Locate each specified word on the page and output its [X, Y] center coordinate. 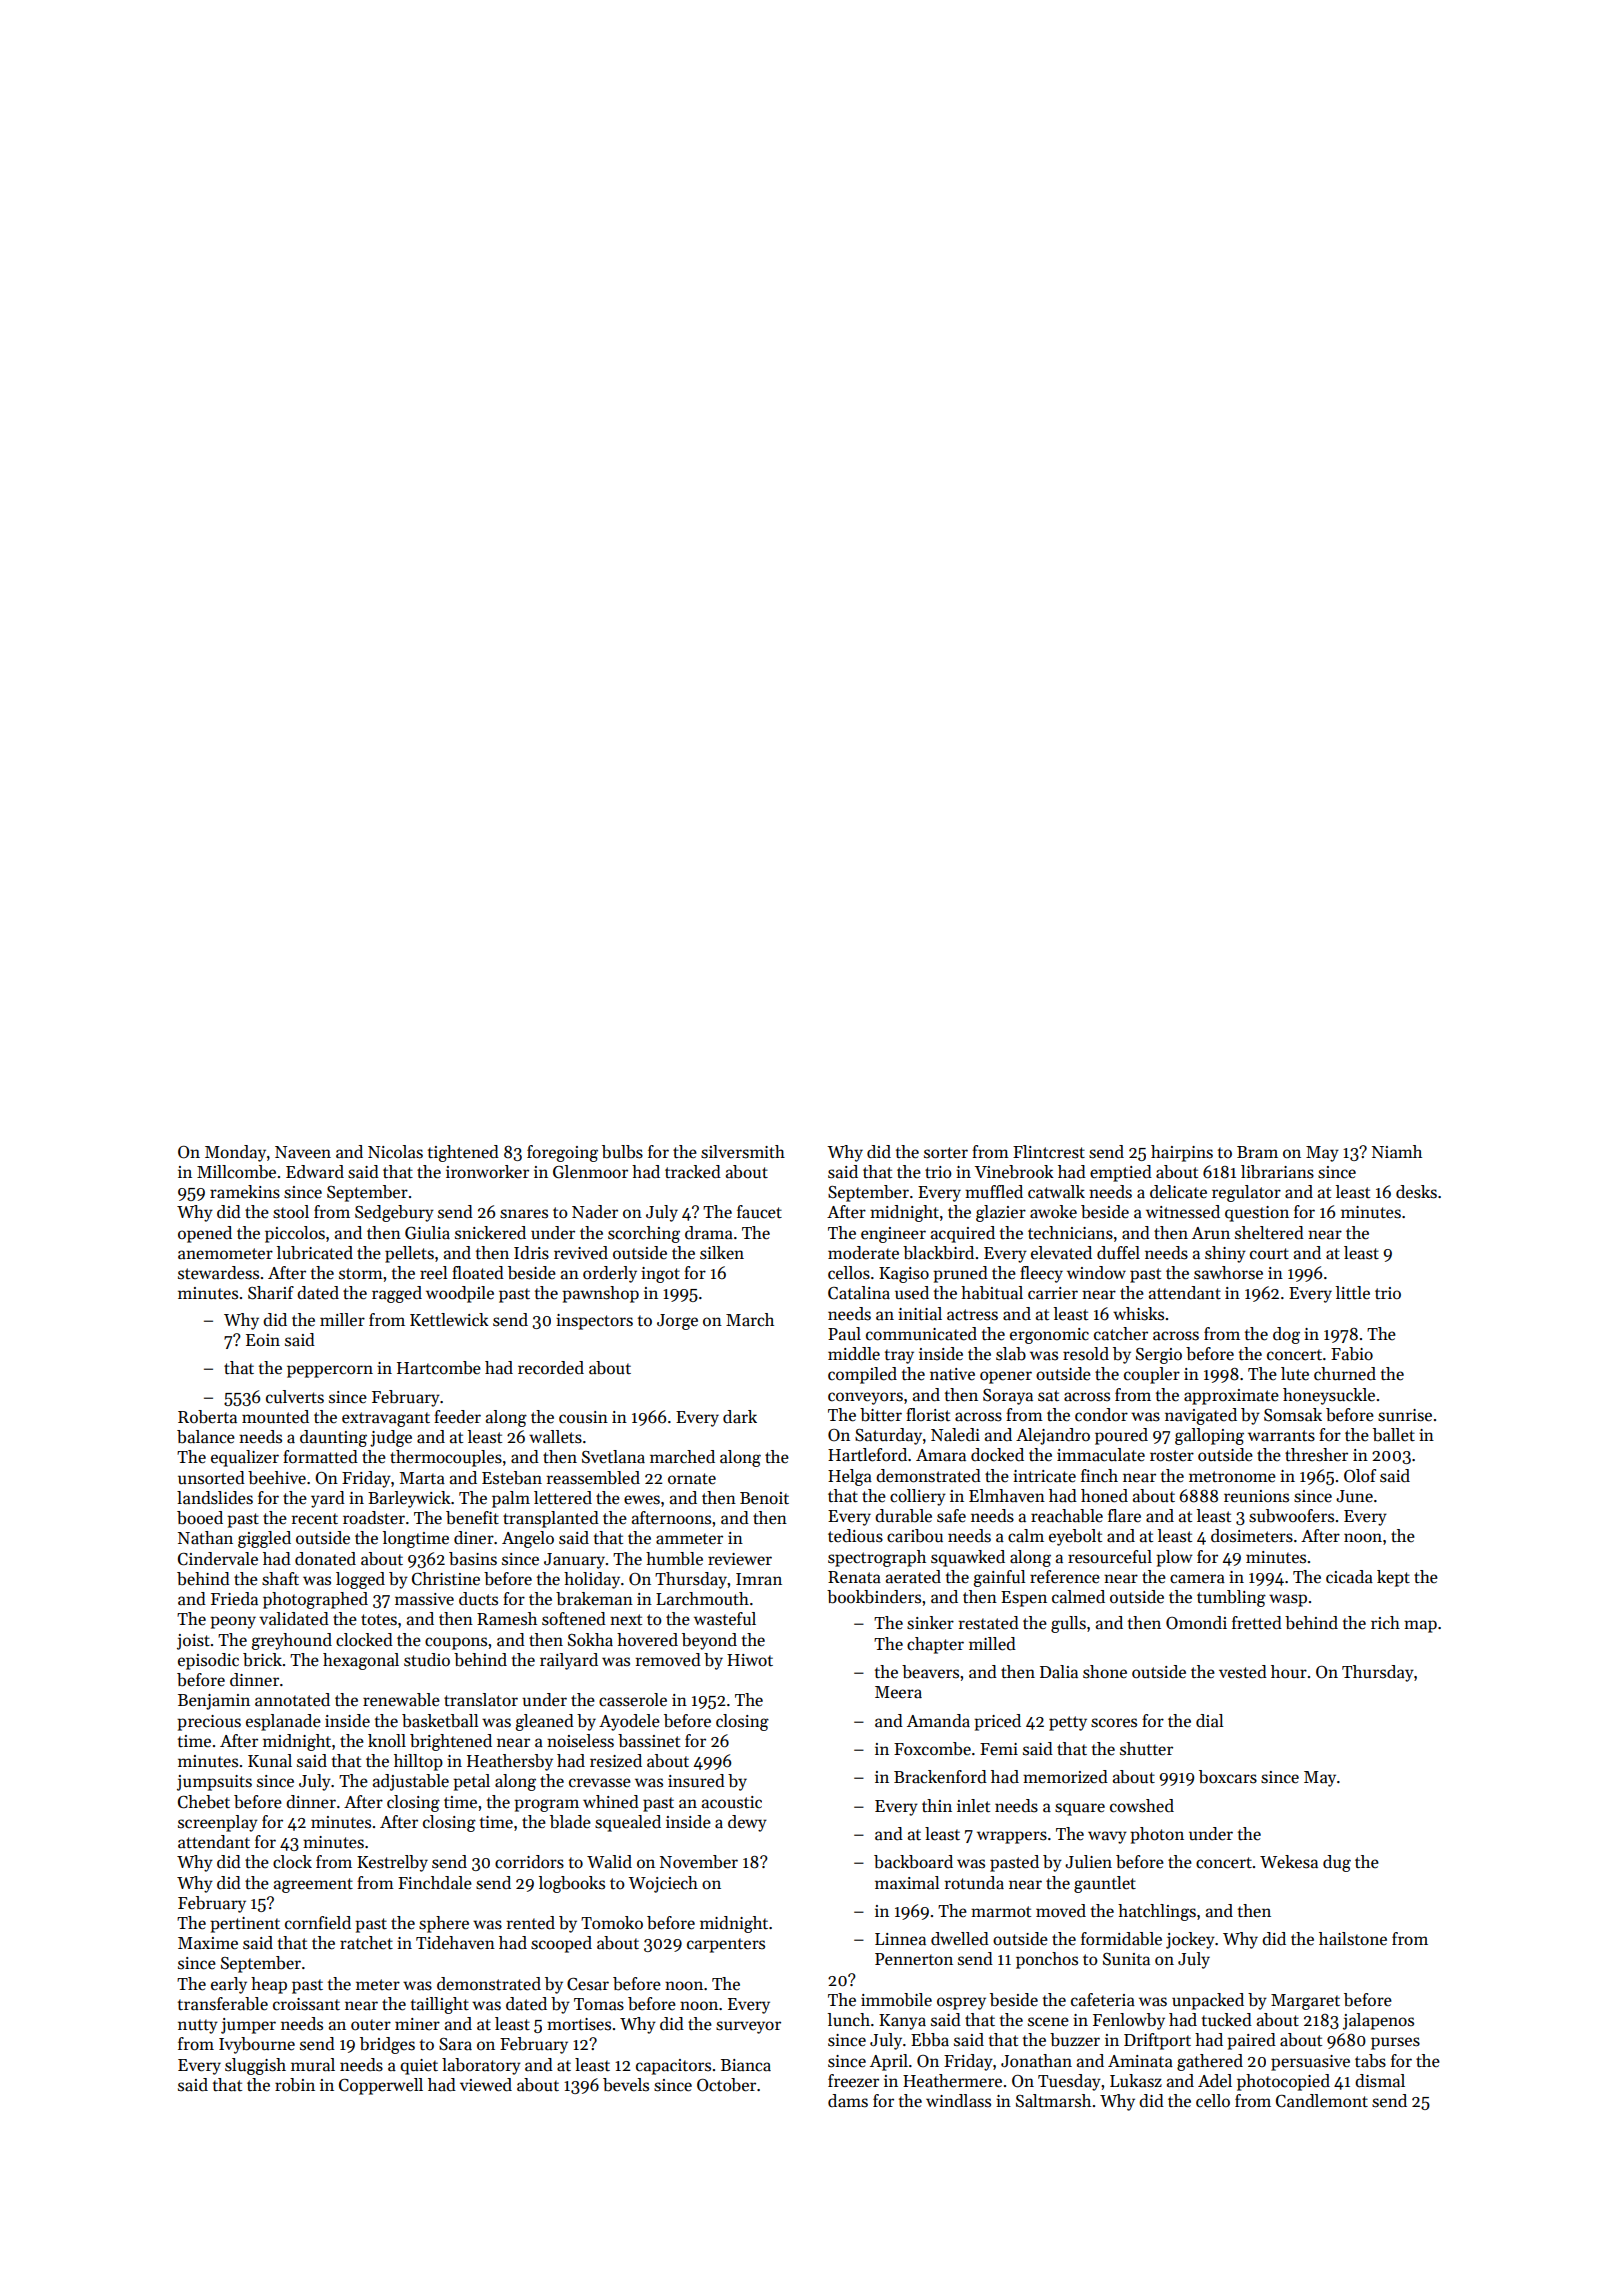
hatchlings [1157, 1912]
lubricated [315, 1253]
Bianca [746, 2065]
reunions [1256, 1496]
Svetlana [613, 1457]
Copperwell [381, 2086]
